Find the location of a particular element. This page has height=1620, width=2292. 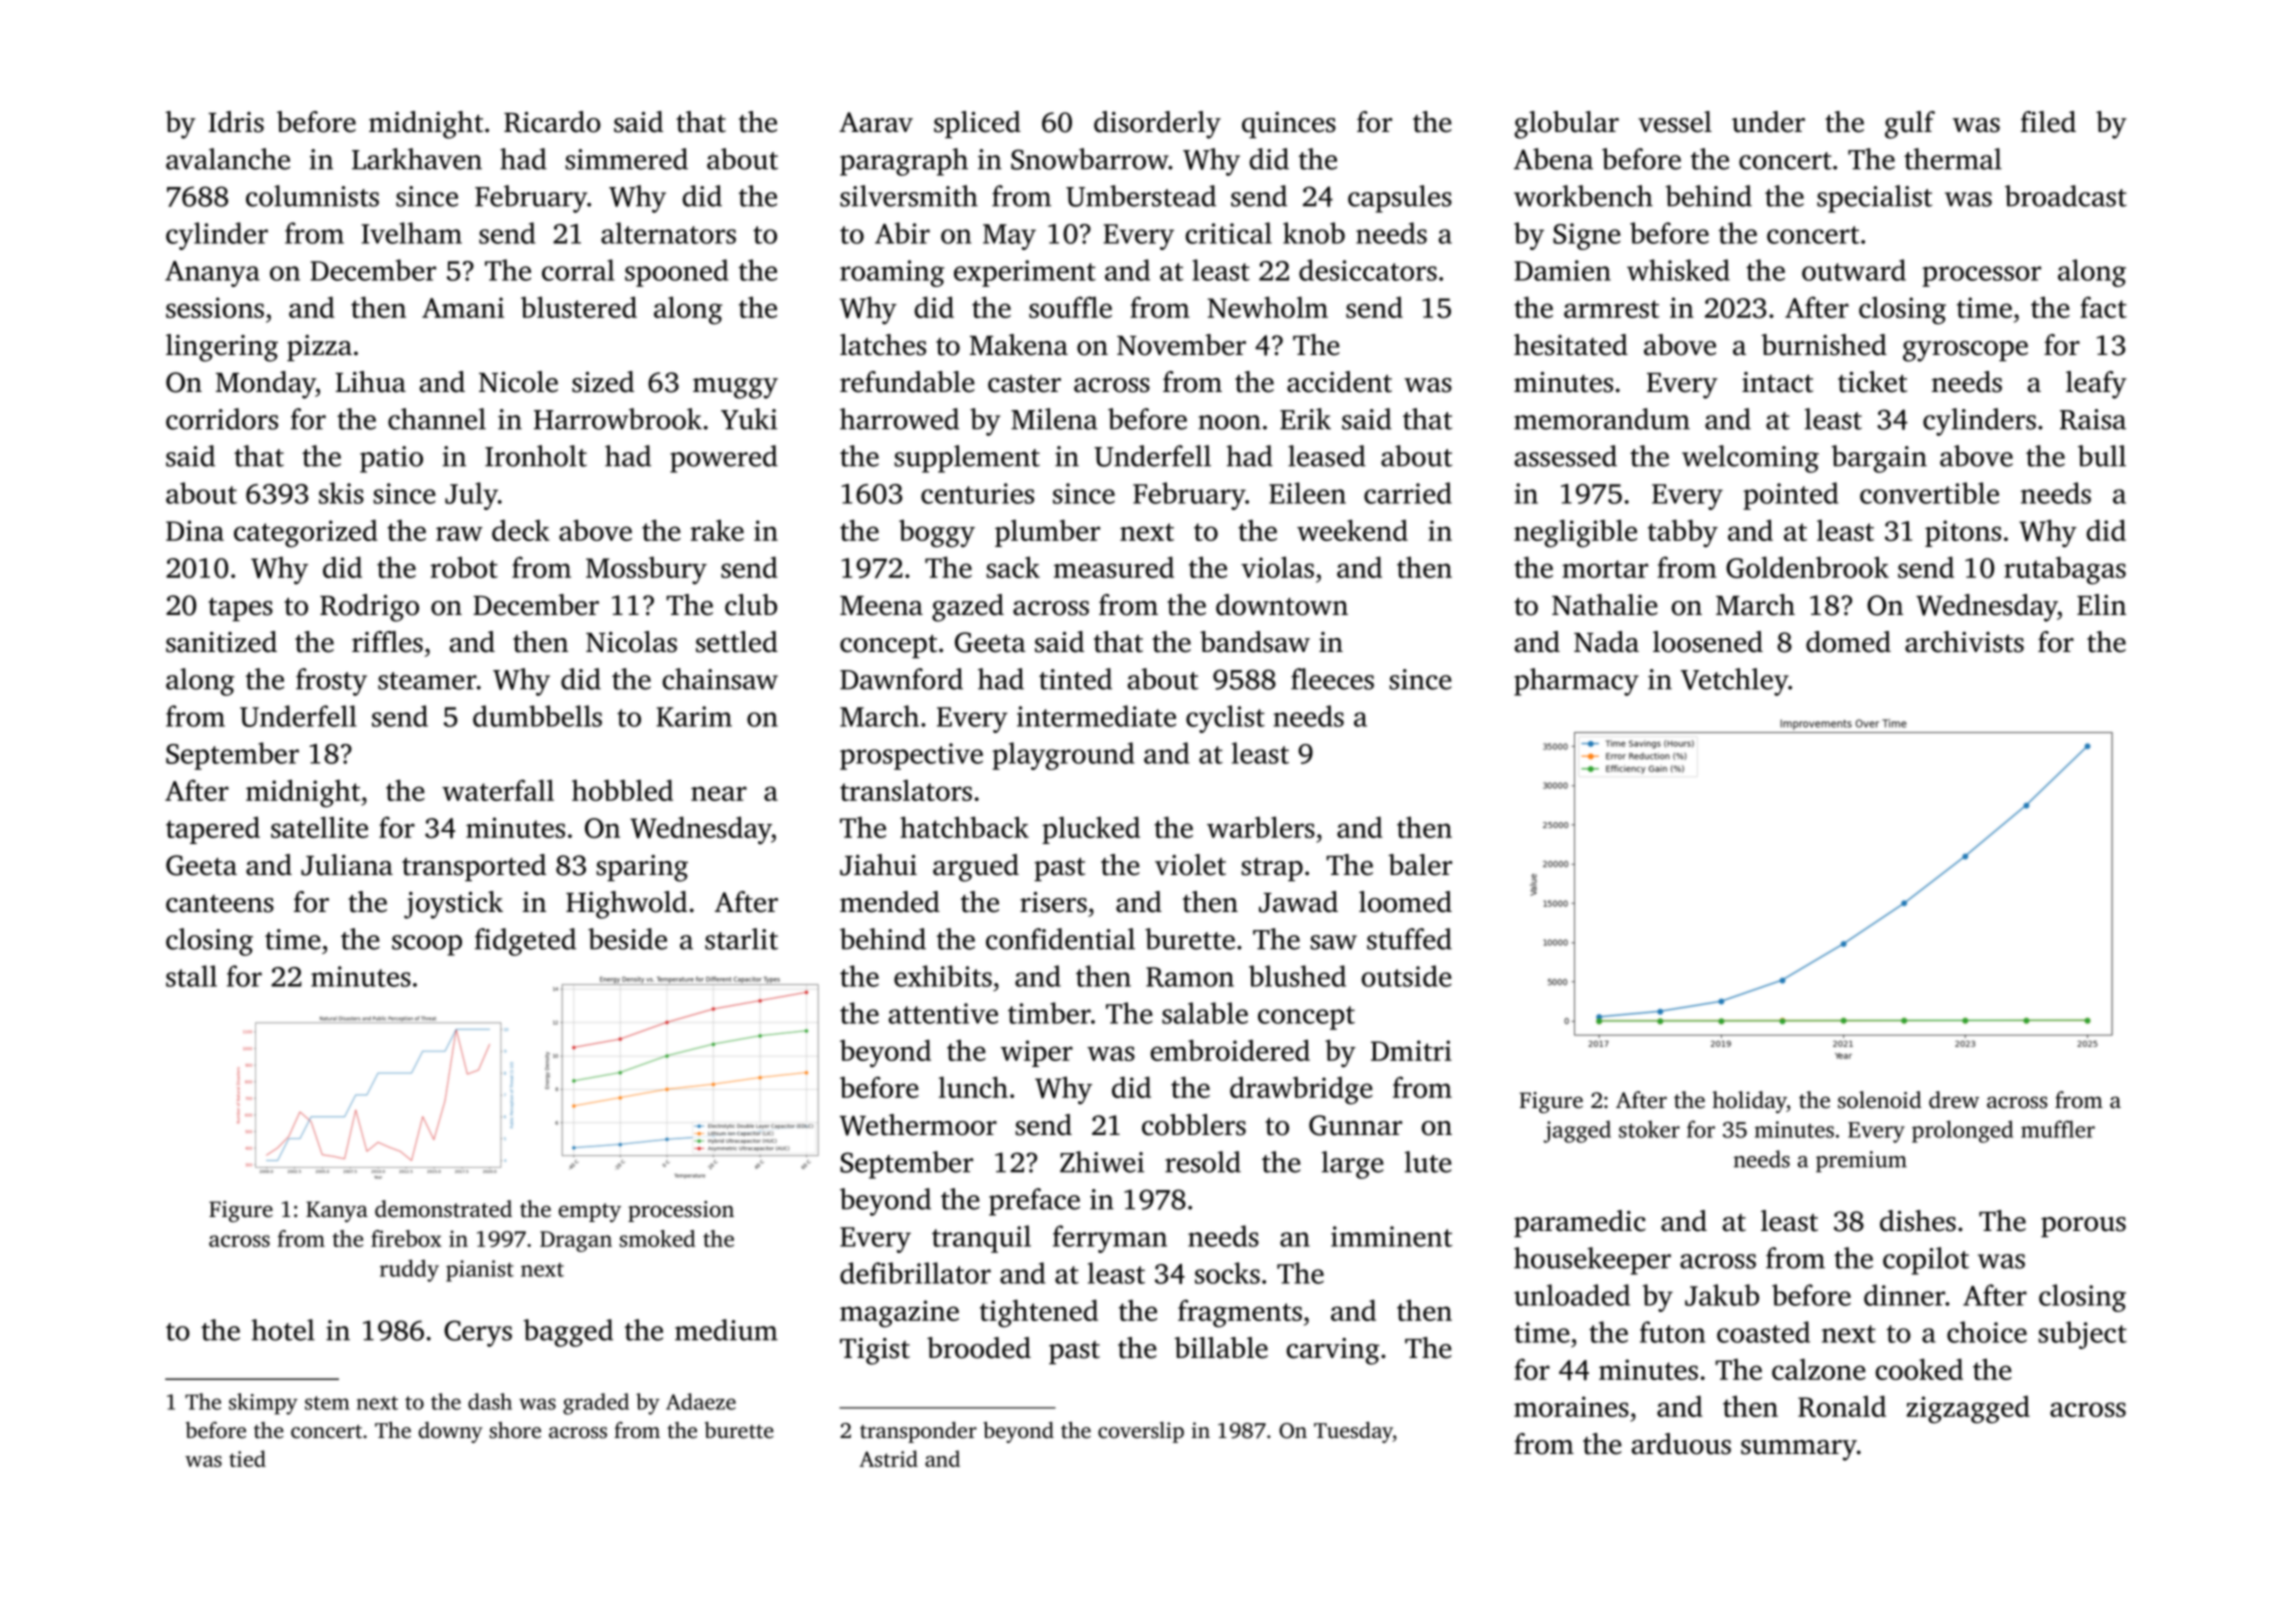

tied is located at coordinates (247, 1458).
